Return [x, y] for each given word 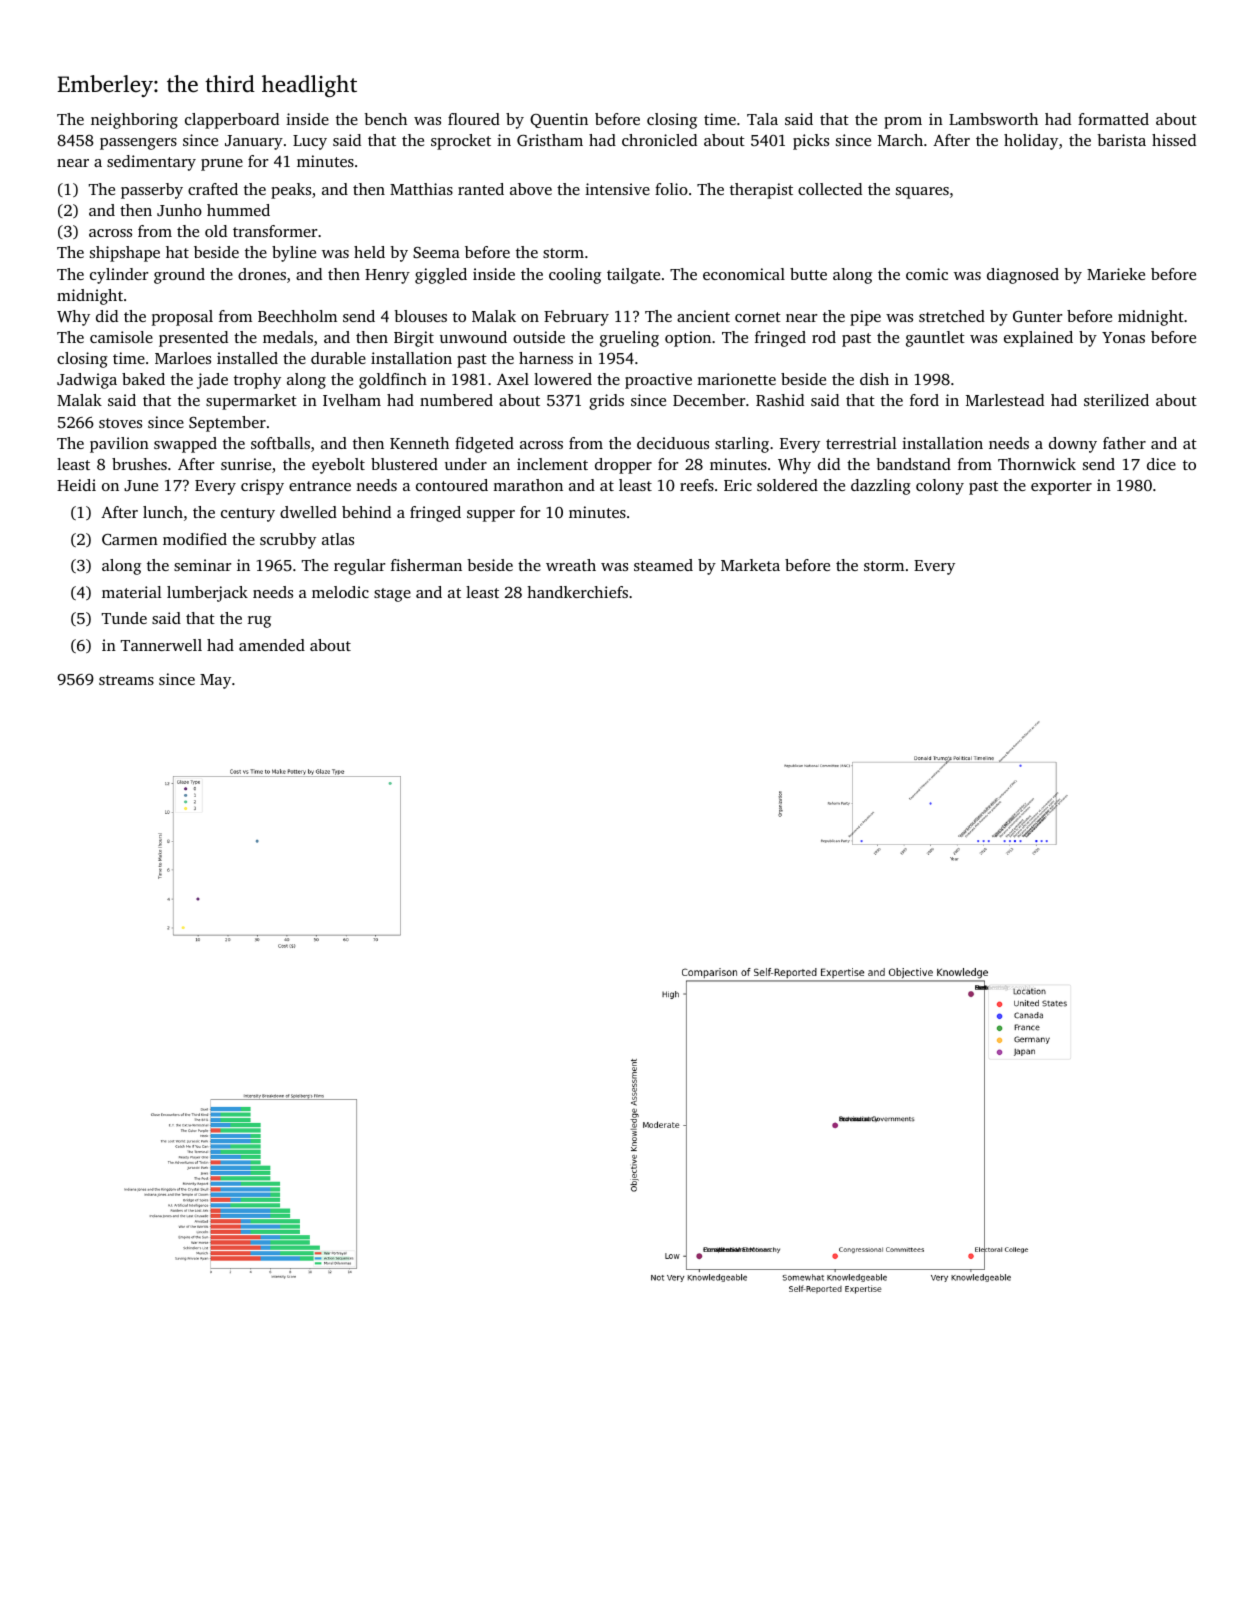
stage [392, 595]
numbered [456, 400]
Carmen [130, 539]
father [1124, 443]
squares [922, 193]
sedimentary [151, 163]
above [531, 189]
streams [126, 680]
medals [288, 337]
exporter [1061, 488]
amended [272, 645]
